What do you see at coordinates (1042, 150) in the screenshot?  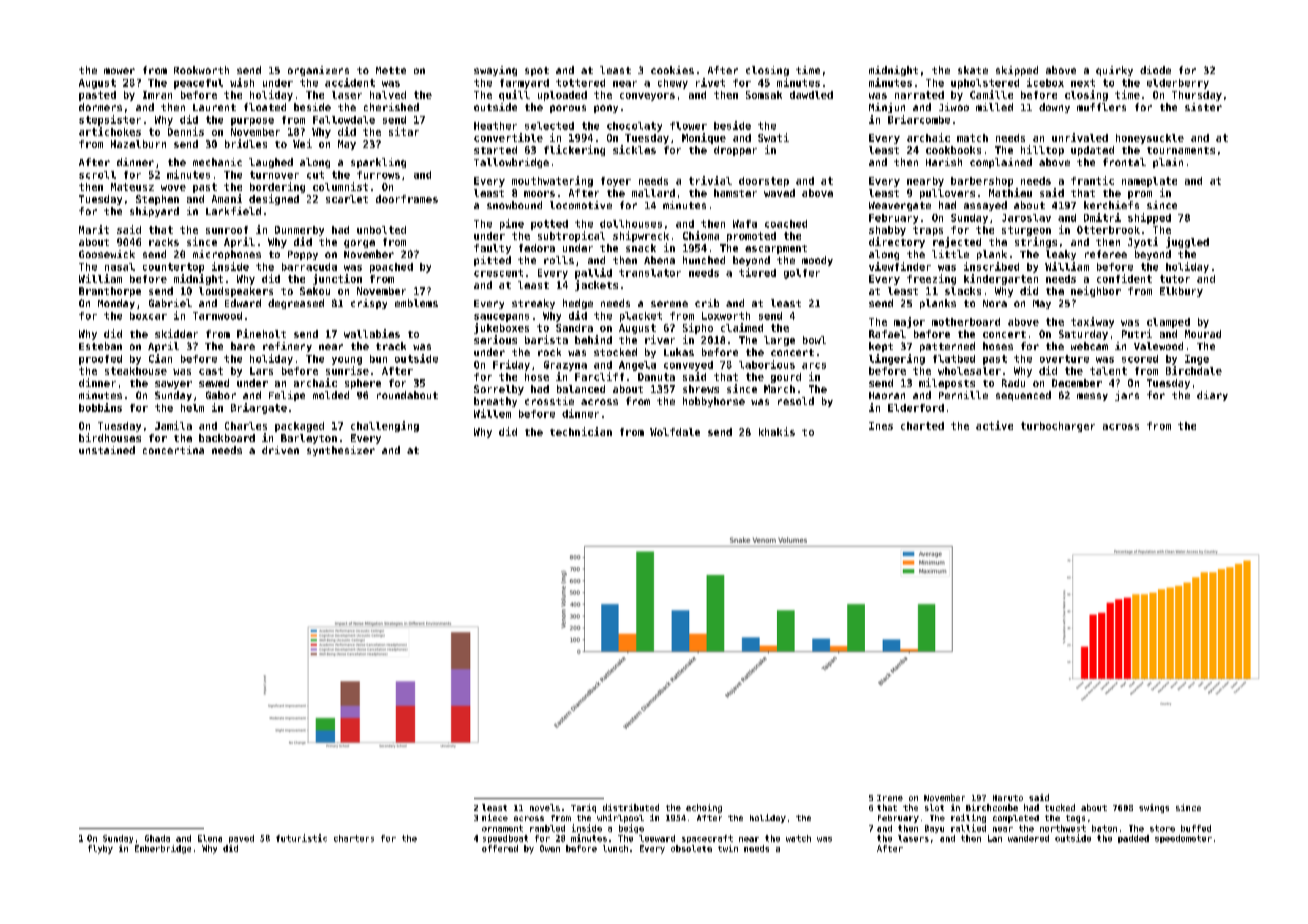 I see `hilltop` at bounding box center [1042, 150].
